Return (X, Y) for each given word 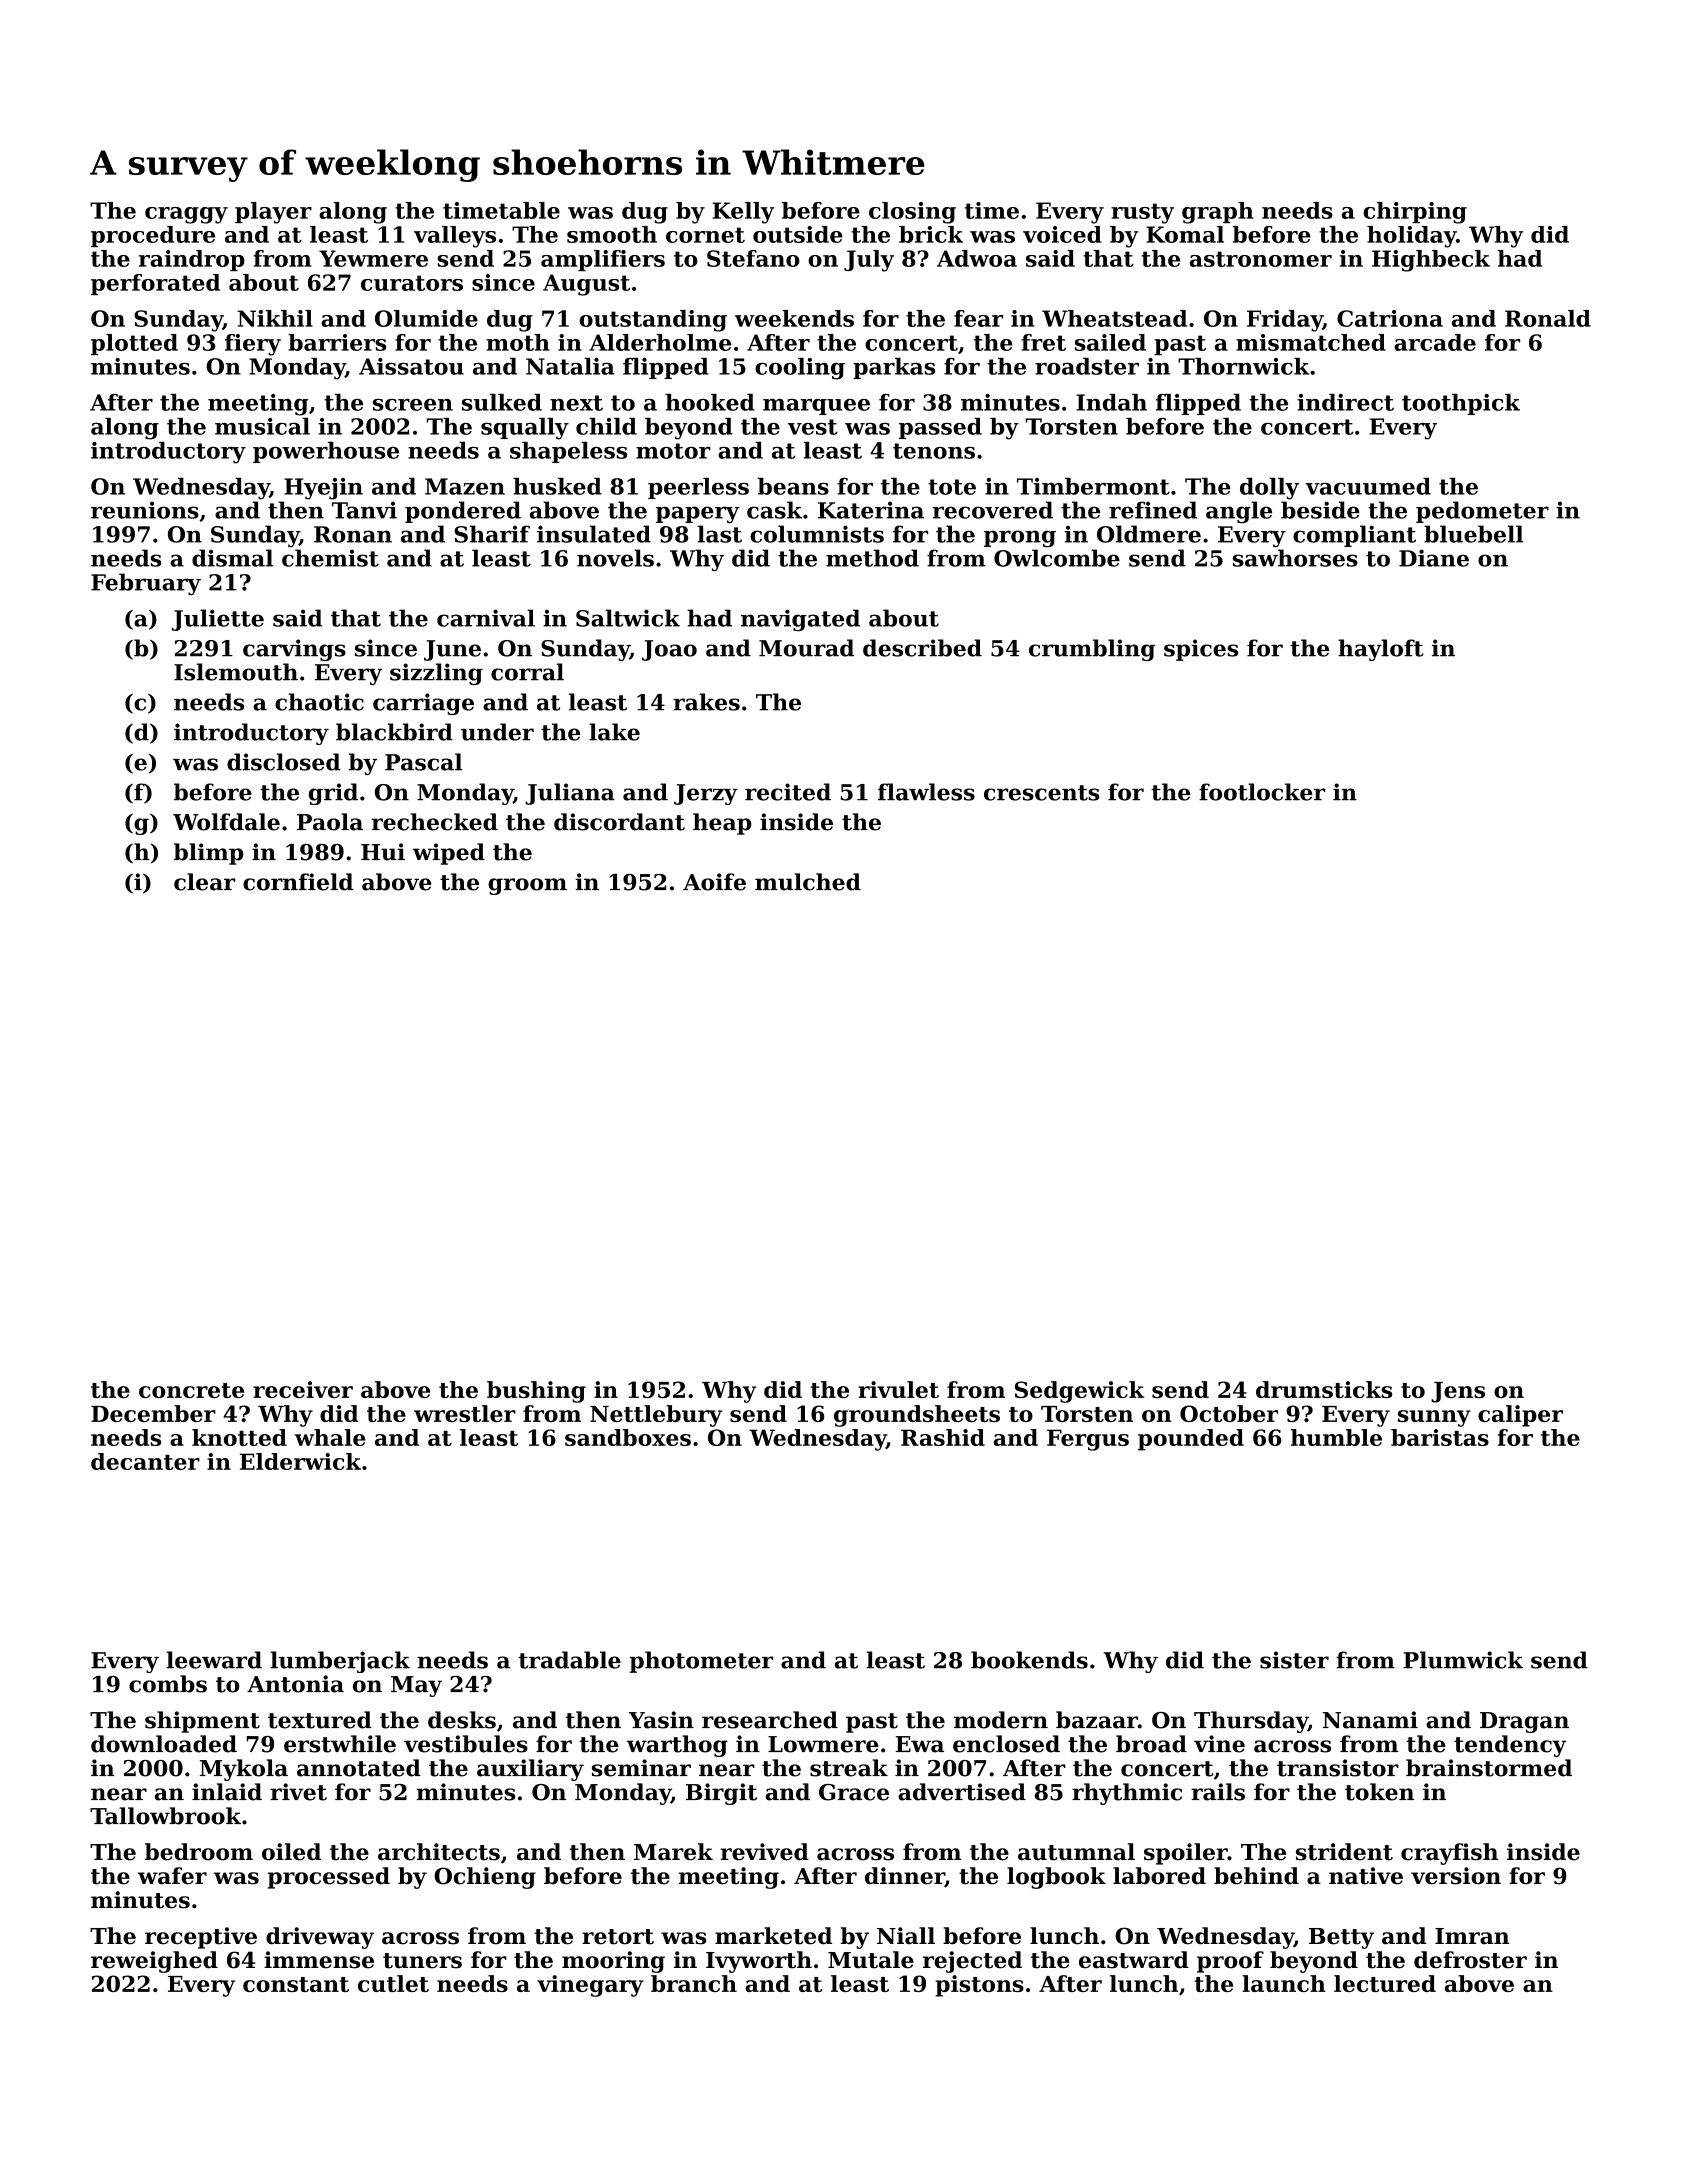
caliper (1520, 1416)
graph (1217, 213)
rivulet (898, 1389)
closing (912, 213)
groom (527, 886)
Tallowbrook (165, 1816)
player (273, 213)
